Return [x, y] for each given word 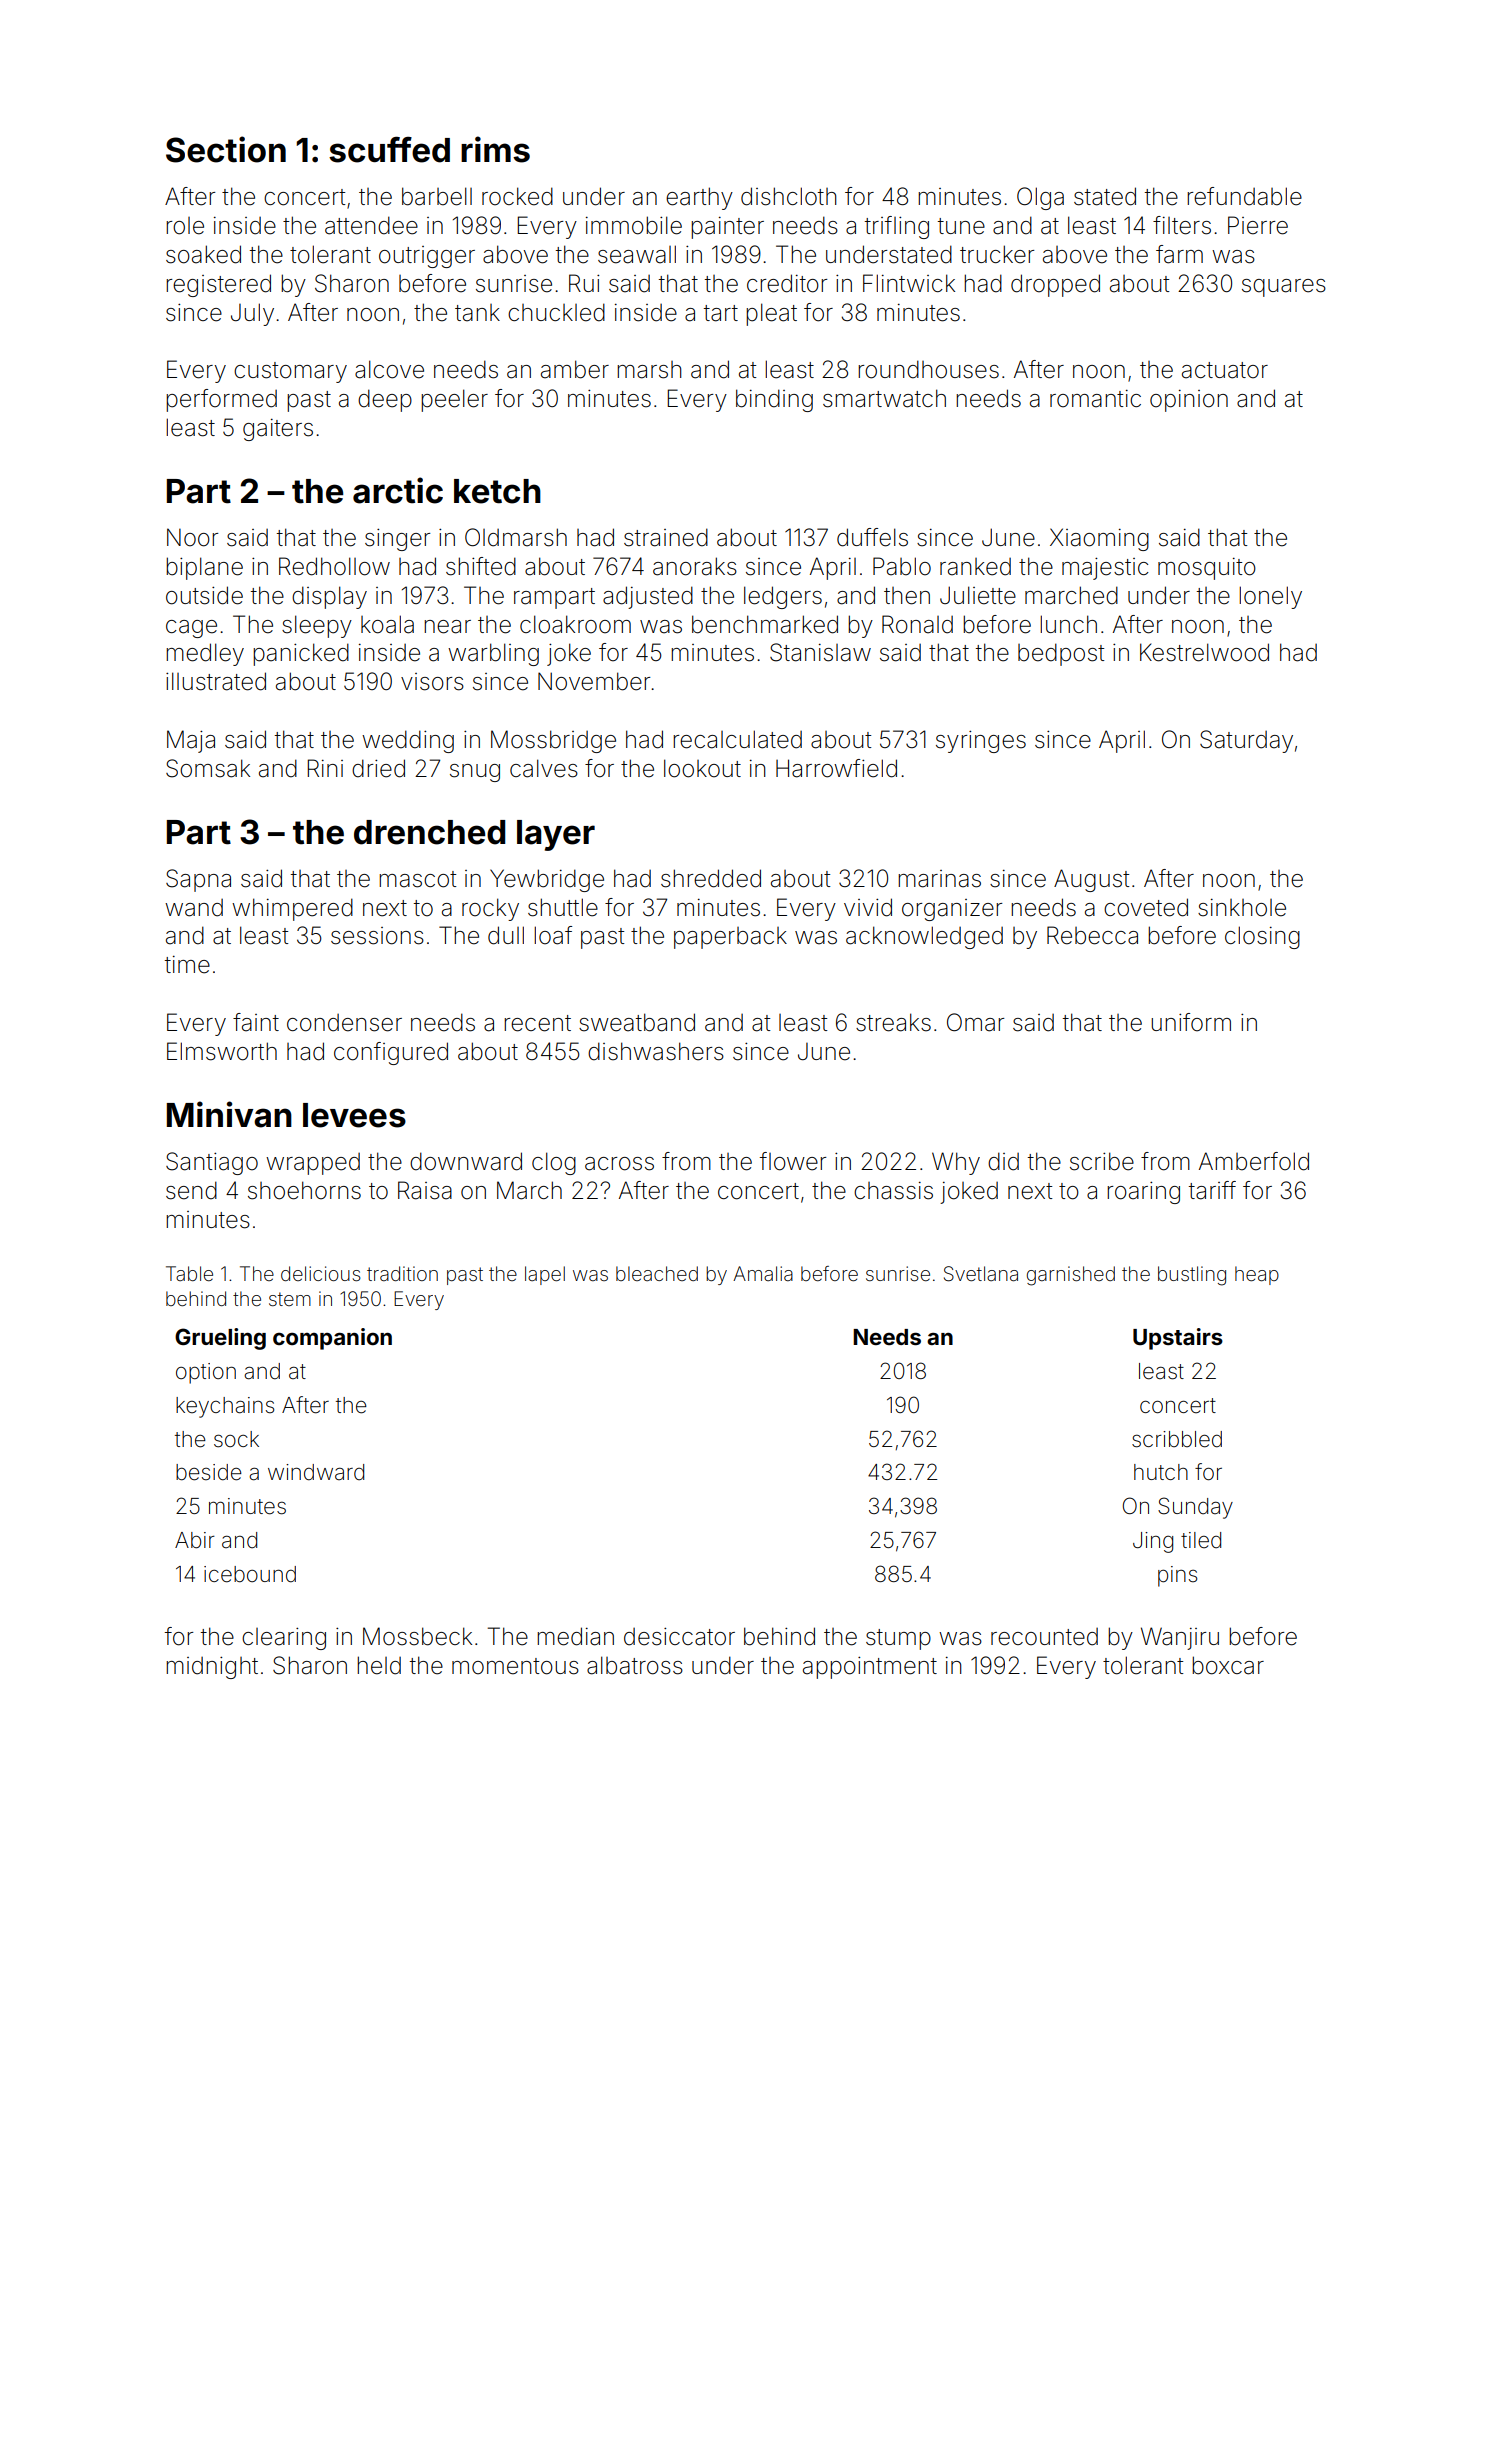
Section [226, 149]
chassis [893, 1191]
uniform [1191, 1022]
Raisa [425, 1190]
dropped [1055, 285]
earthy [699, 198]
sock [236, 1439]
